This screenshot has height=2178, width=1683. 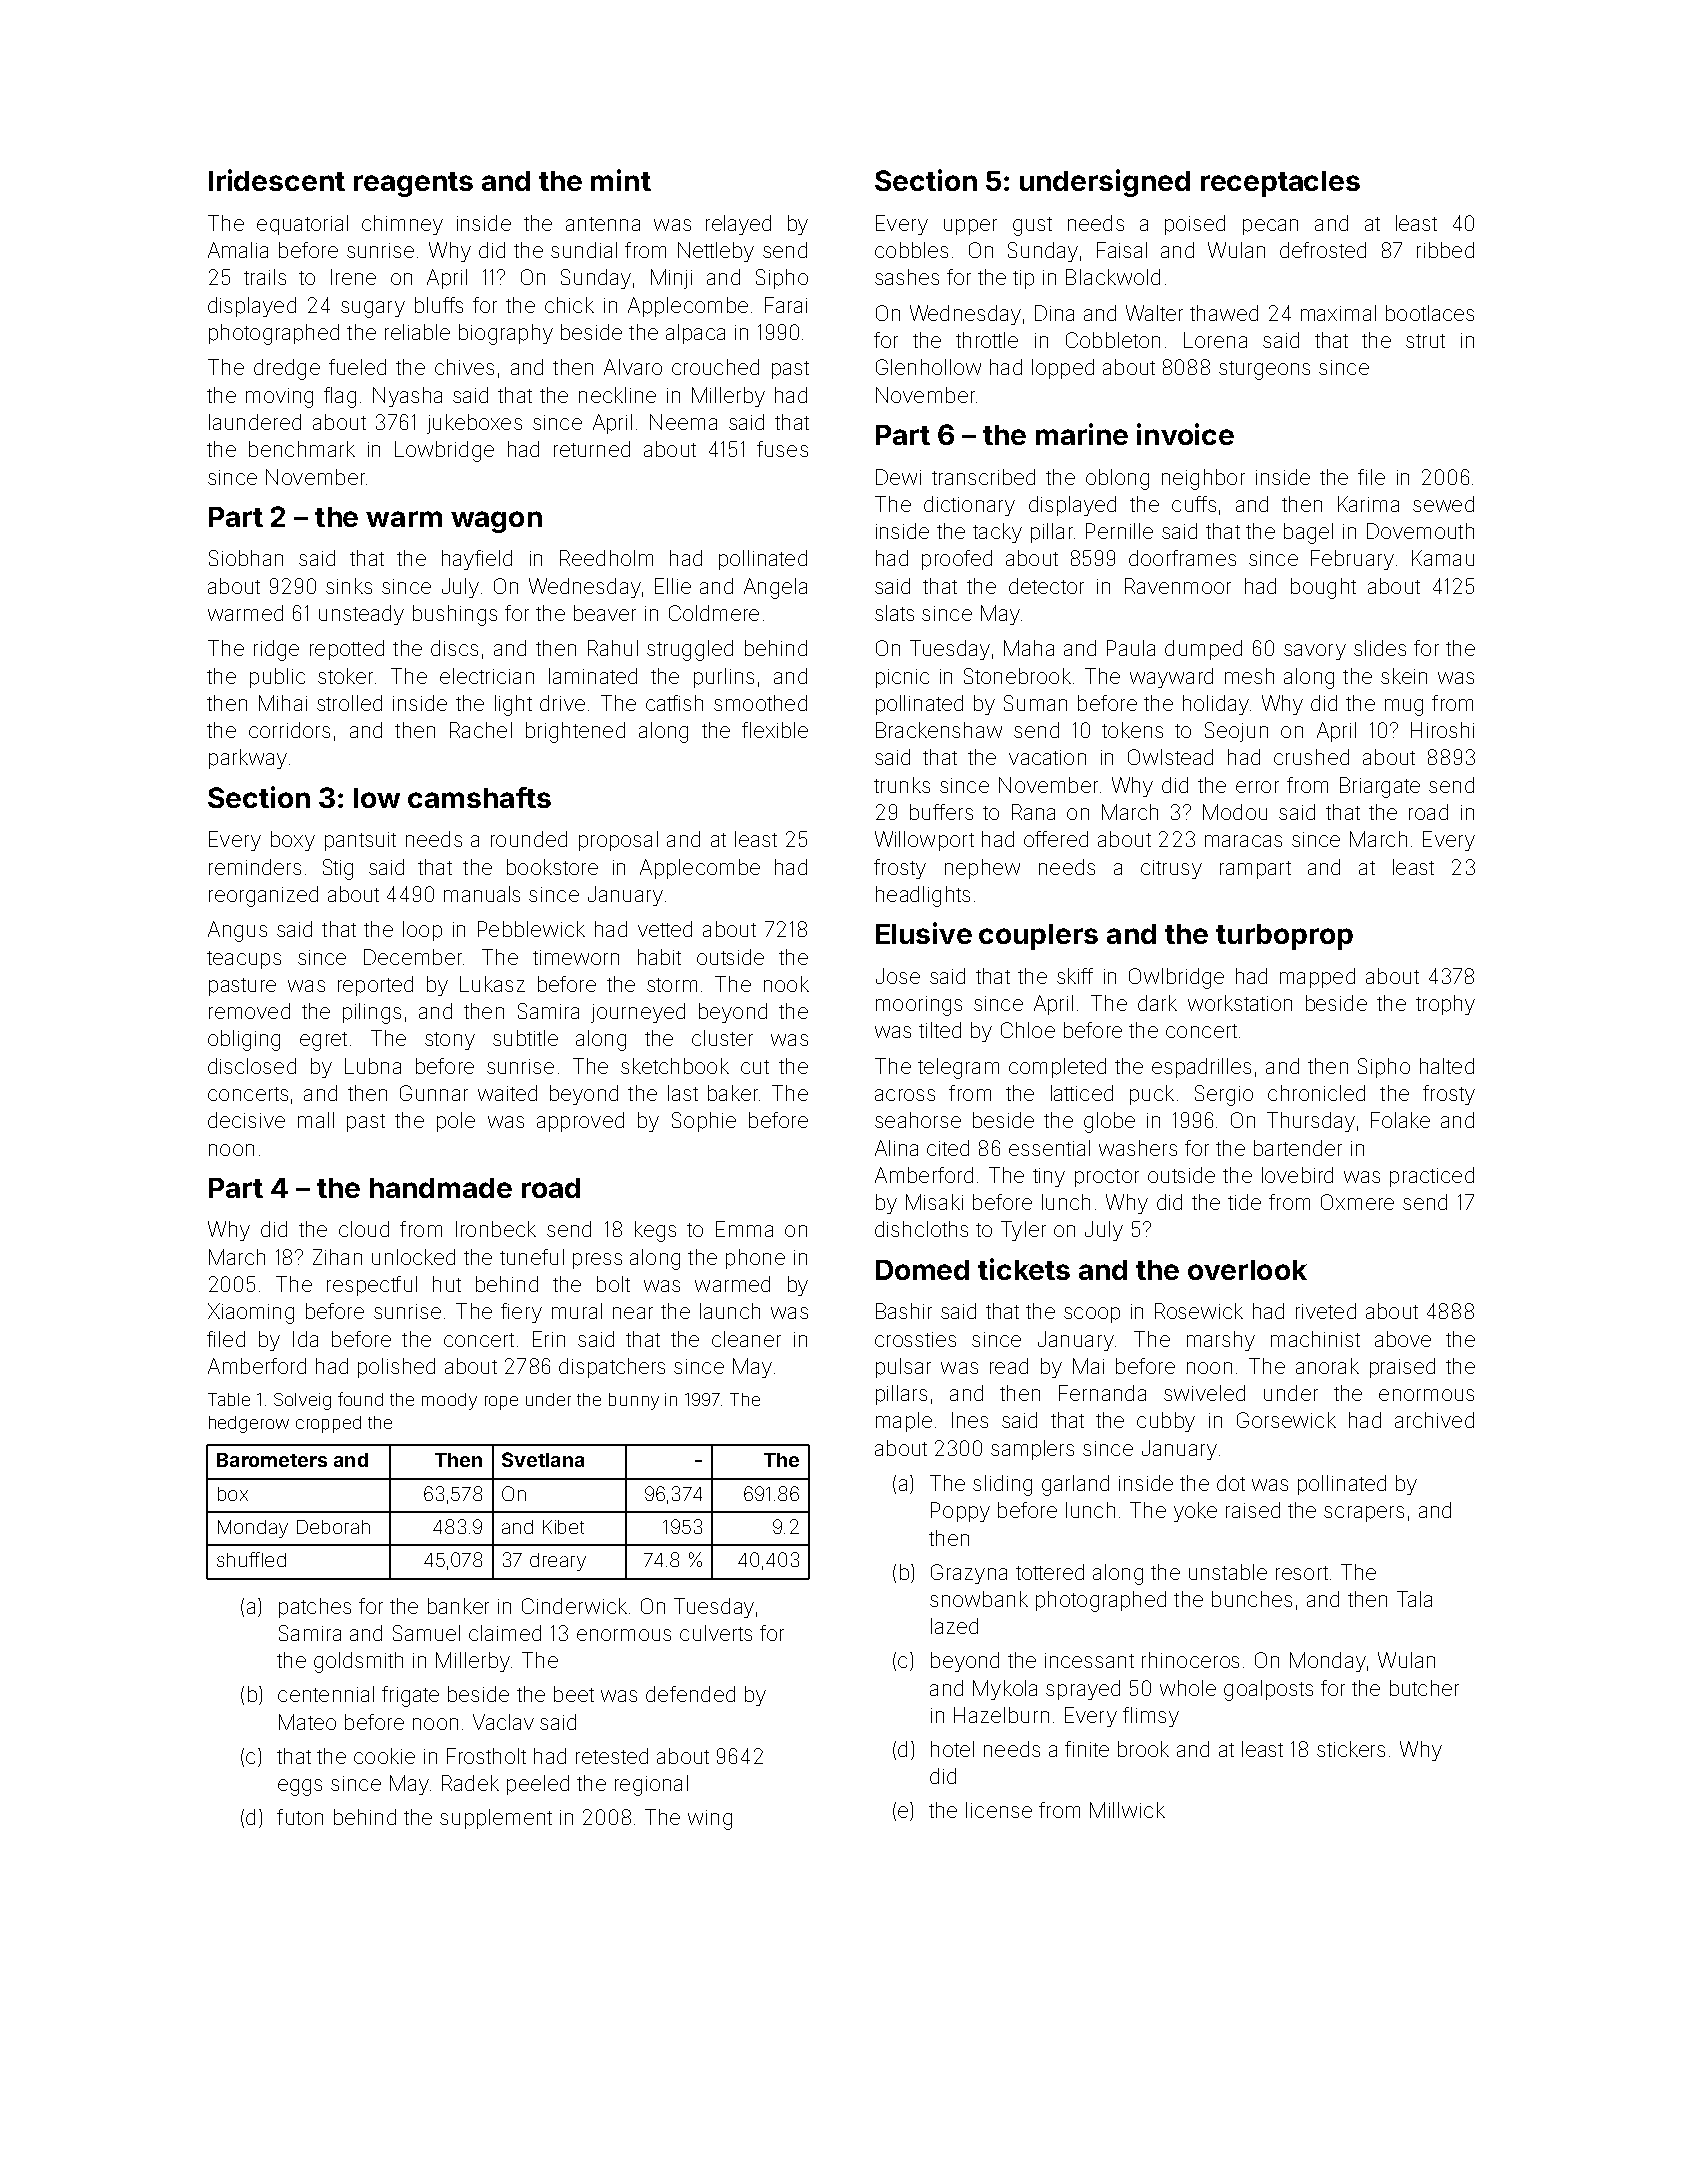 I want to click on nephew, so click(x=982, y=869).
